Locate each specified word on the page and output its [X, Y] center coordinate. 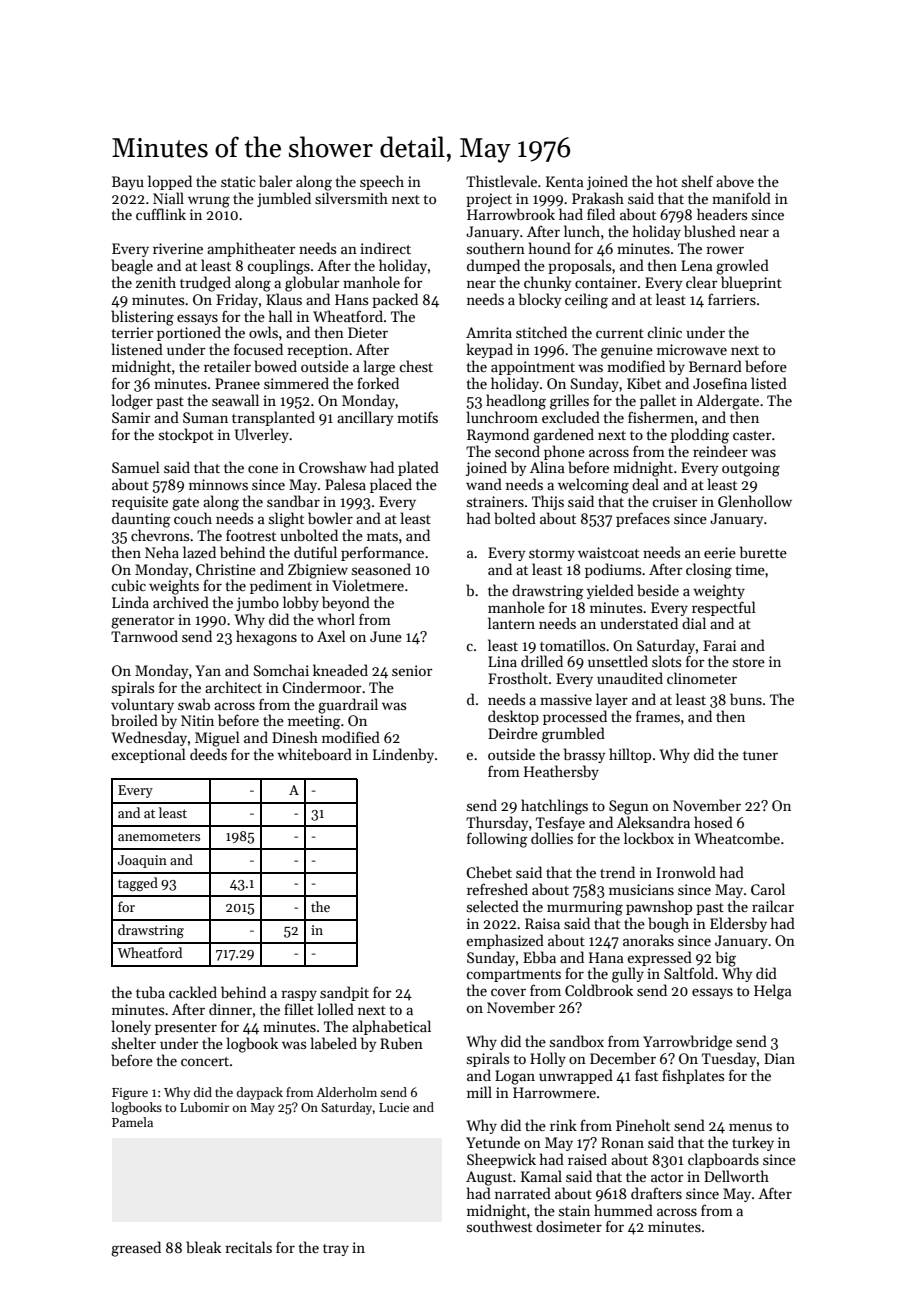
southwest [499, 1226]
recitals [248, 1247]
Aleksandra [653, 822]
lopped [170, 182]
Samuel [136, 467]
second [517, 451]
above [735, 181]
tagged [138, 884]
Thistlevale [501, 181]
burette [763, 552]
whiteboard [314, 754]
